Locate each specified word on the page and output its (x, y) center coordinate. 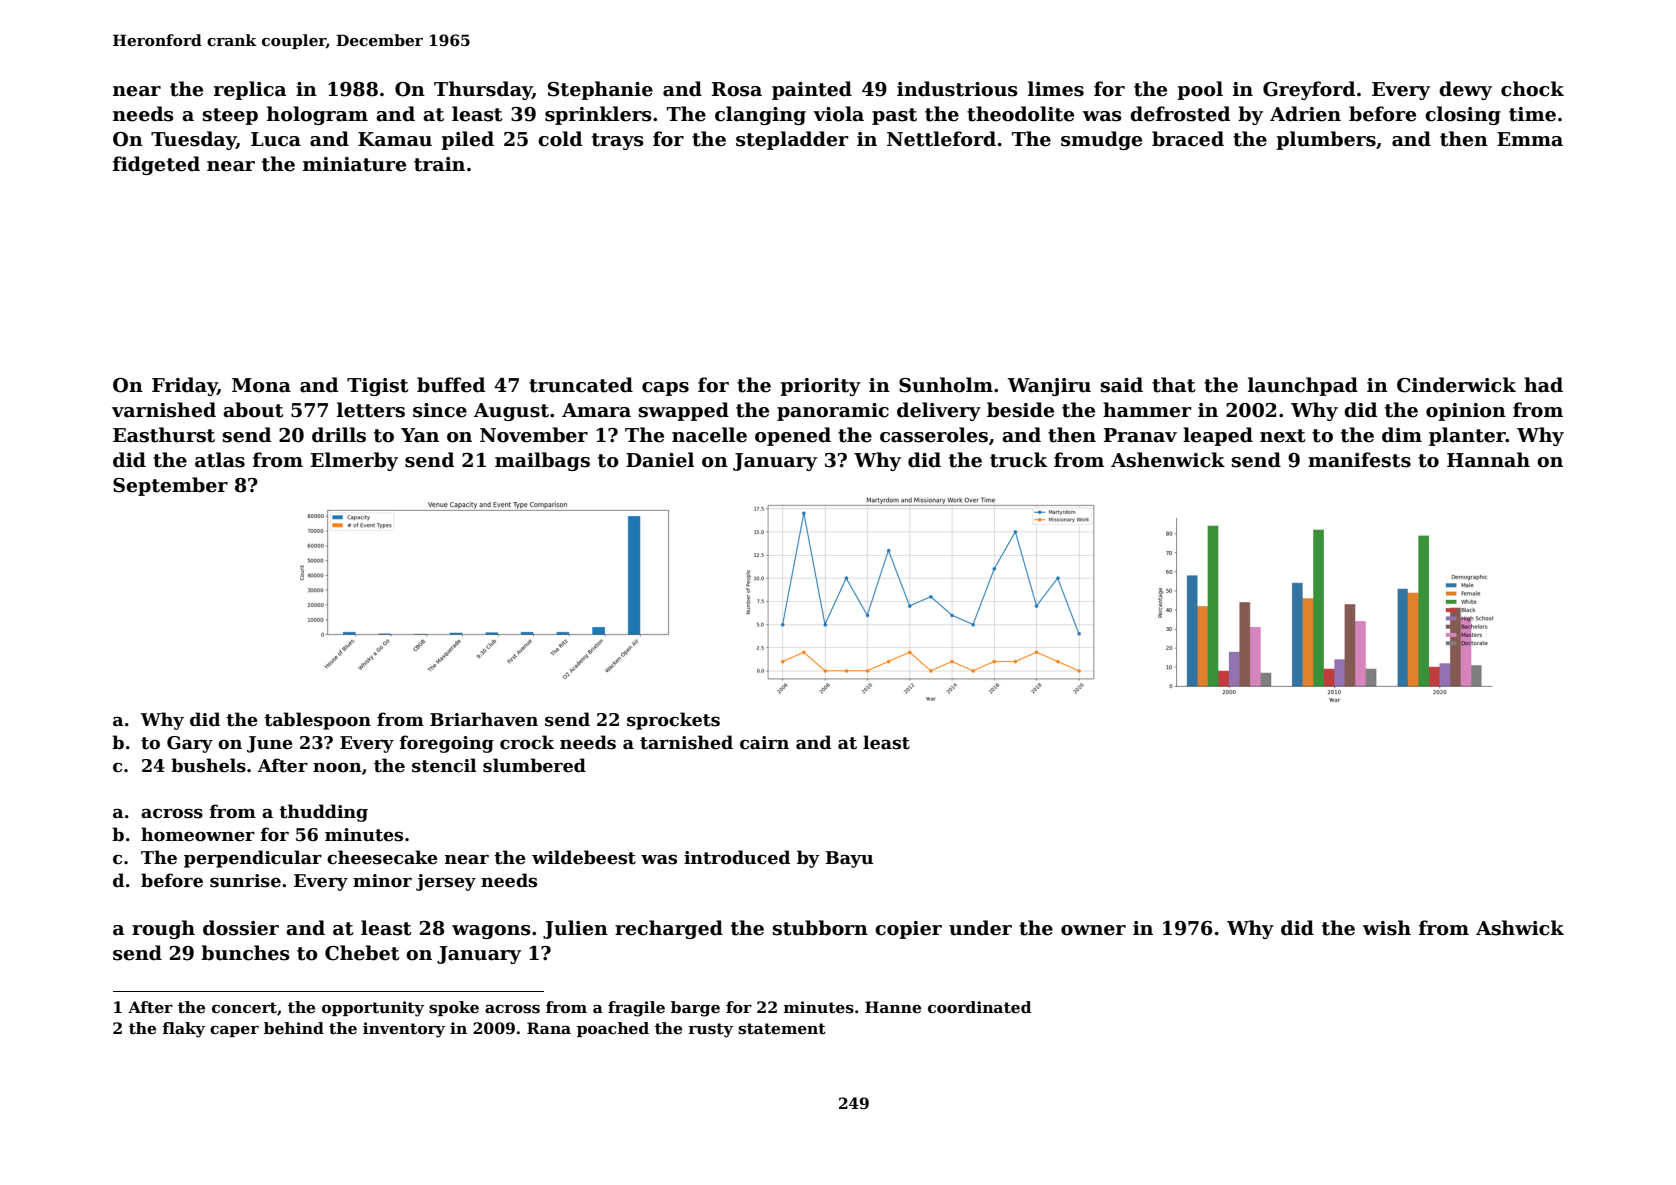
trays (618, 141)
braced (1188, 139)
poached (613, 1029)
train (439, 164)
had (1543, 385)
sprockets (673, 721)
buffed (451, 385)
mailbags (542, 461)
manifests (1359, 460)
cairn (764, 743)
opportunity (373, 1009)
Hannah (1488, 460)
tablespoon (317, 721)
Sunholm (946, 385)
